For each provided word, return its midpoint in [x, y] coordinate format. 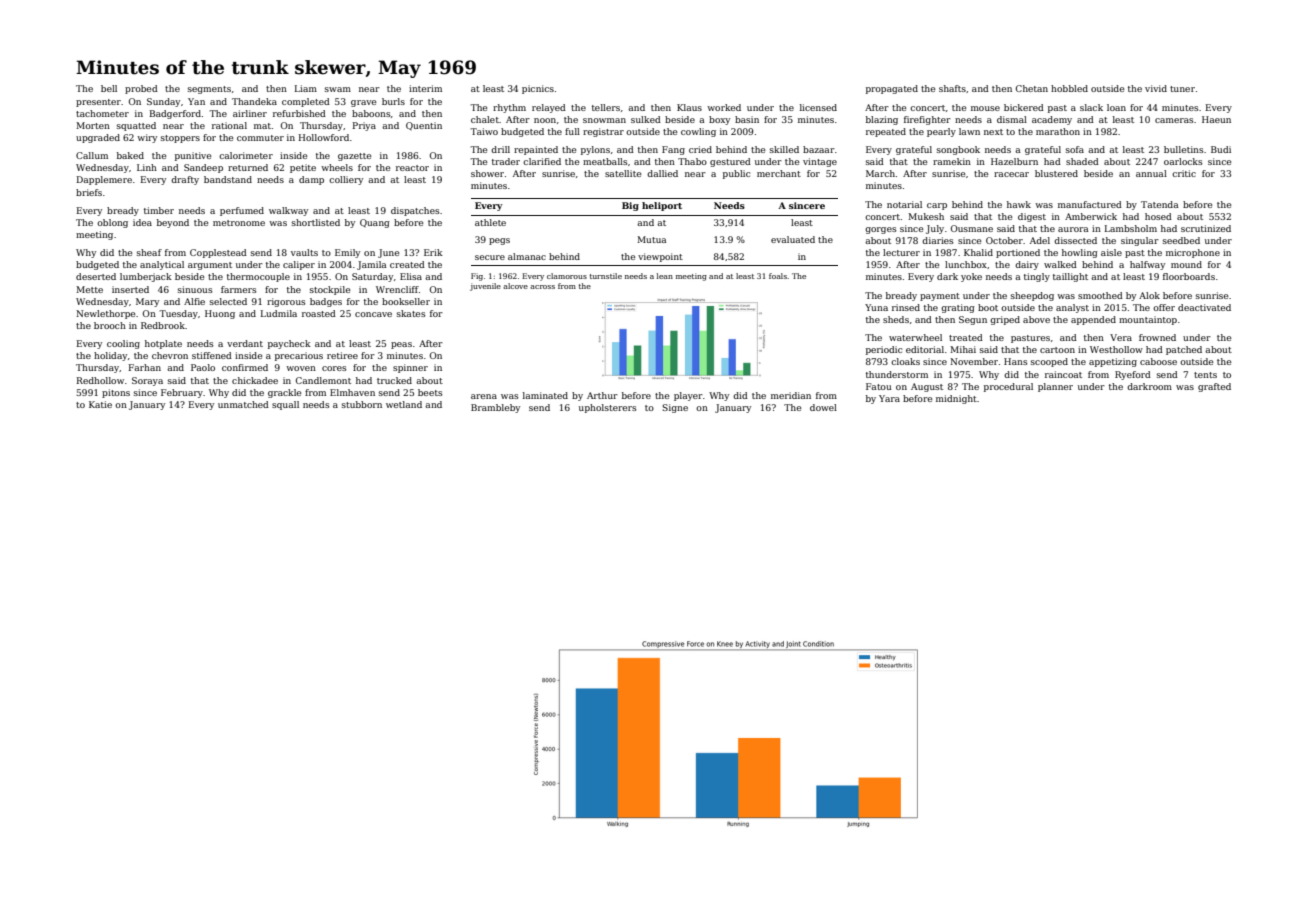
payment [940, 297]
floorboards [1189, 276]
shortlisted [316, 222]
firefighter [927, 120]
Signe [675, 408]
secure [490, 257]
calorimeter [246, 155]
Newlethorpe [105, 314]
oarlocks [1183, 161]
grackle [284, 393]
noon [545, 120]
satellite [623, 173]
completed [306, 102]
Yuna [876, 307]
